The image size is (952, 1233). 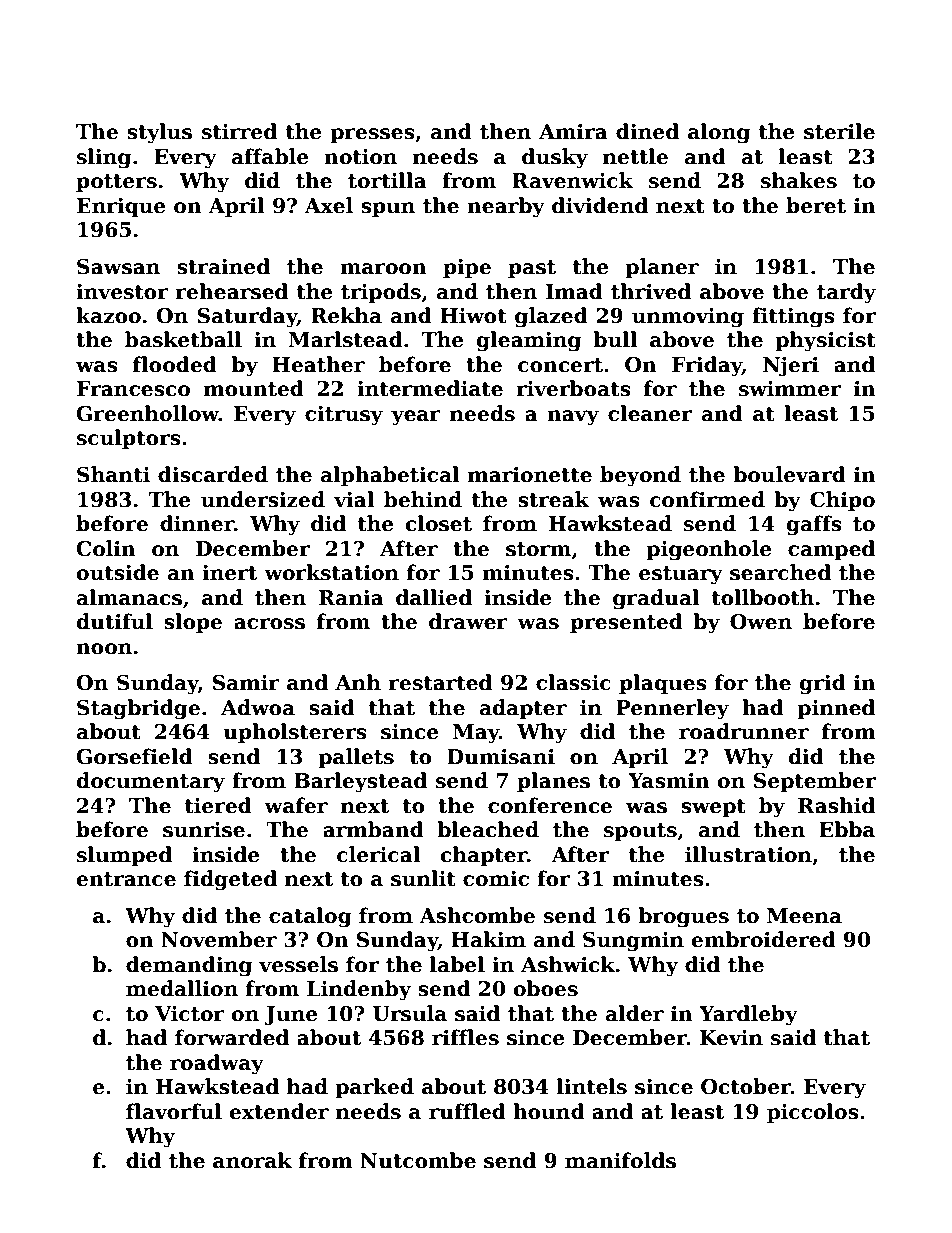 I want to click on Kevin, so click(x=731, y=1038).
